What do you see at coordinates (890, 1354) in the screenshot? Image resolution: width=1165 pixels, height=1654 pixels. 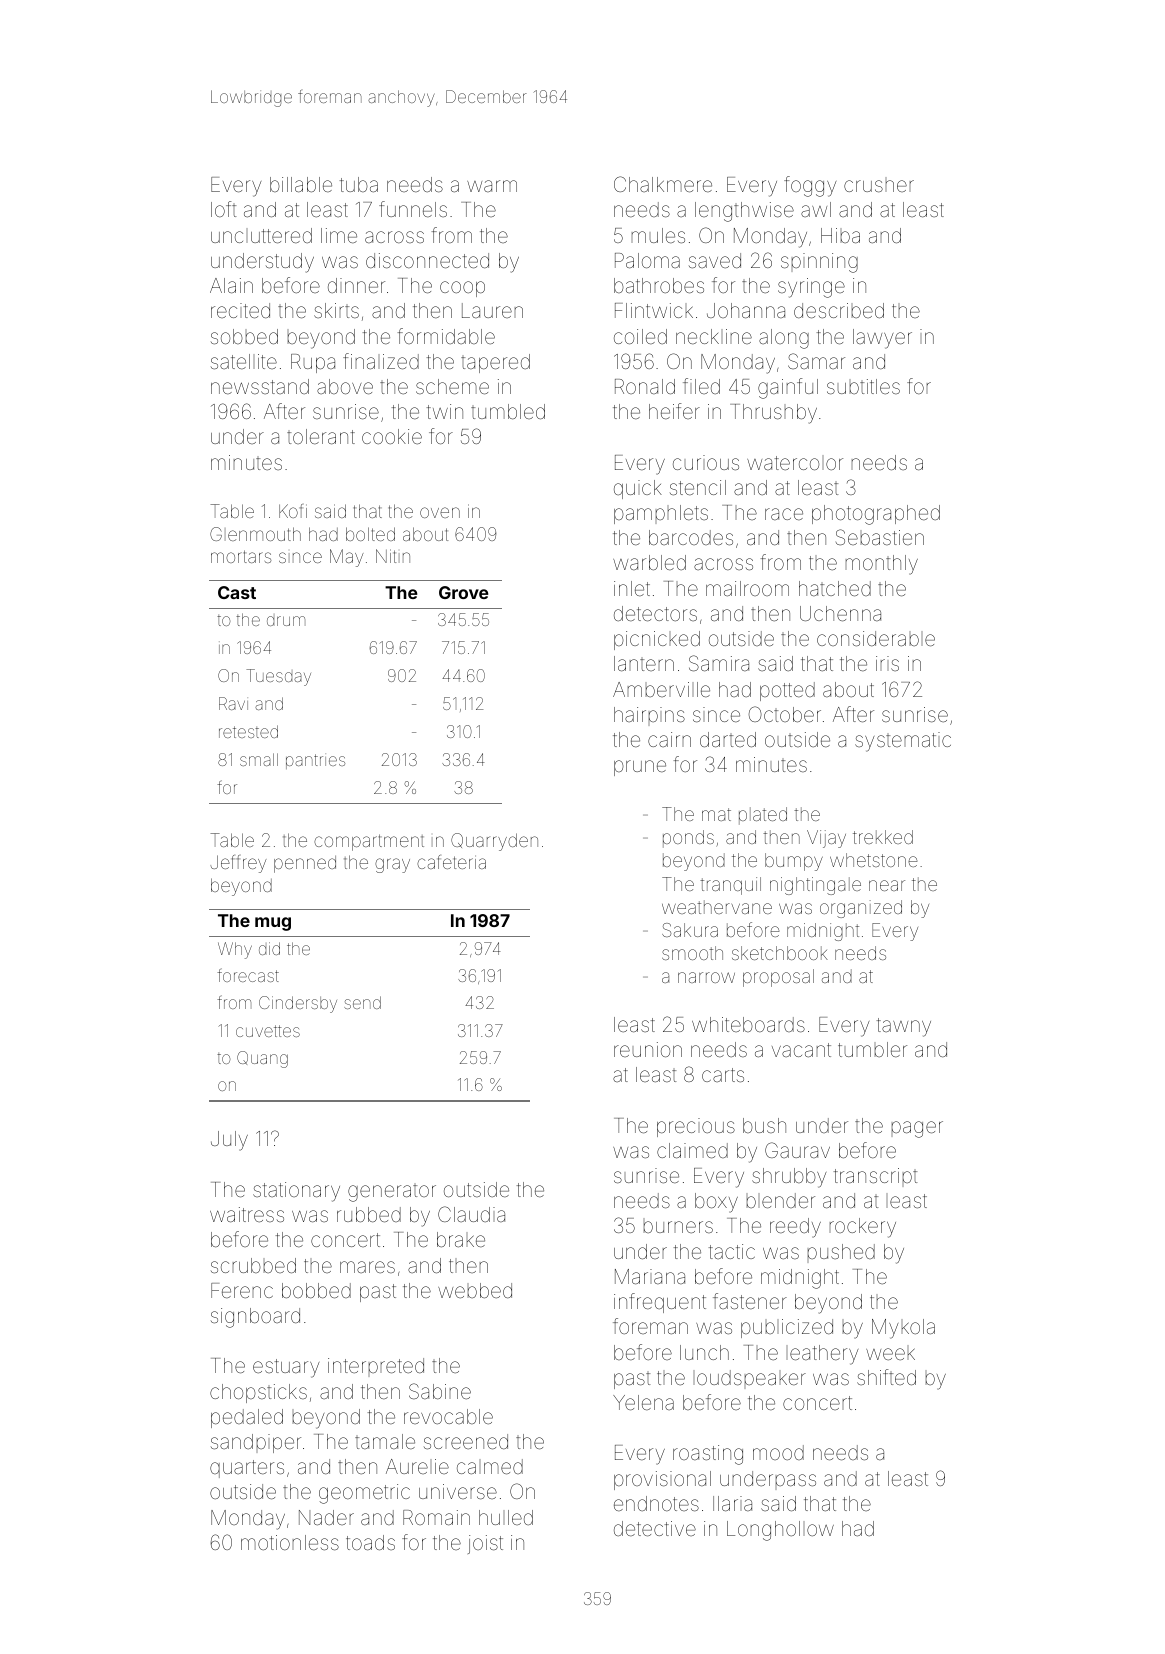 I see `week` at bounding box center [890, 1354].
